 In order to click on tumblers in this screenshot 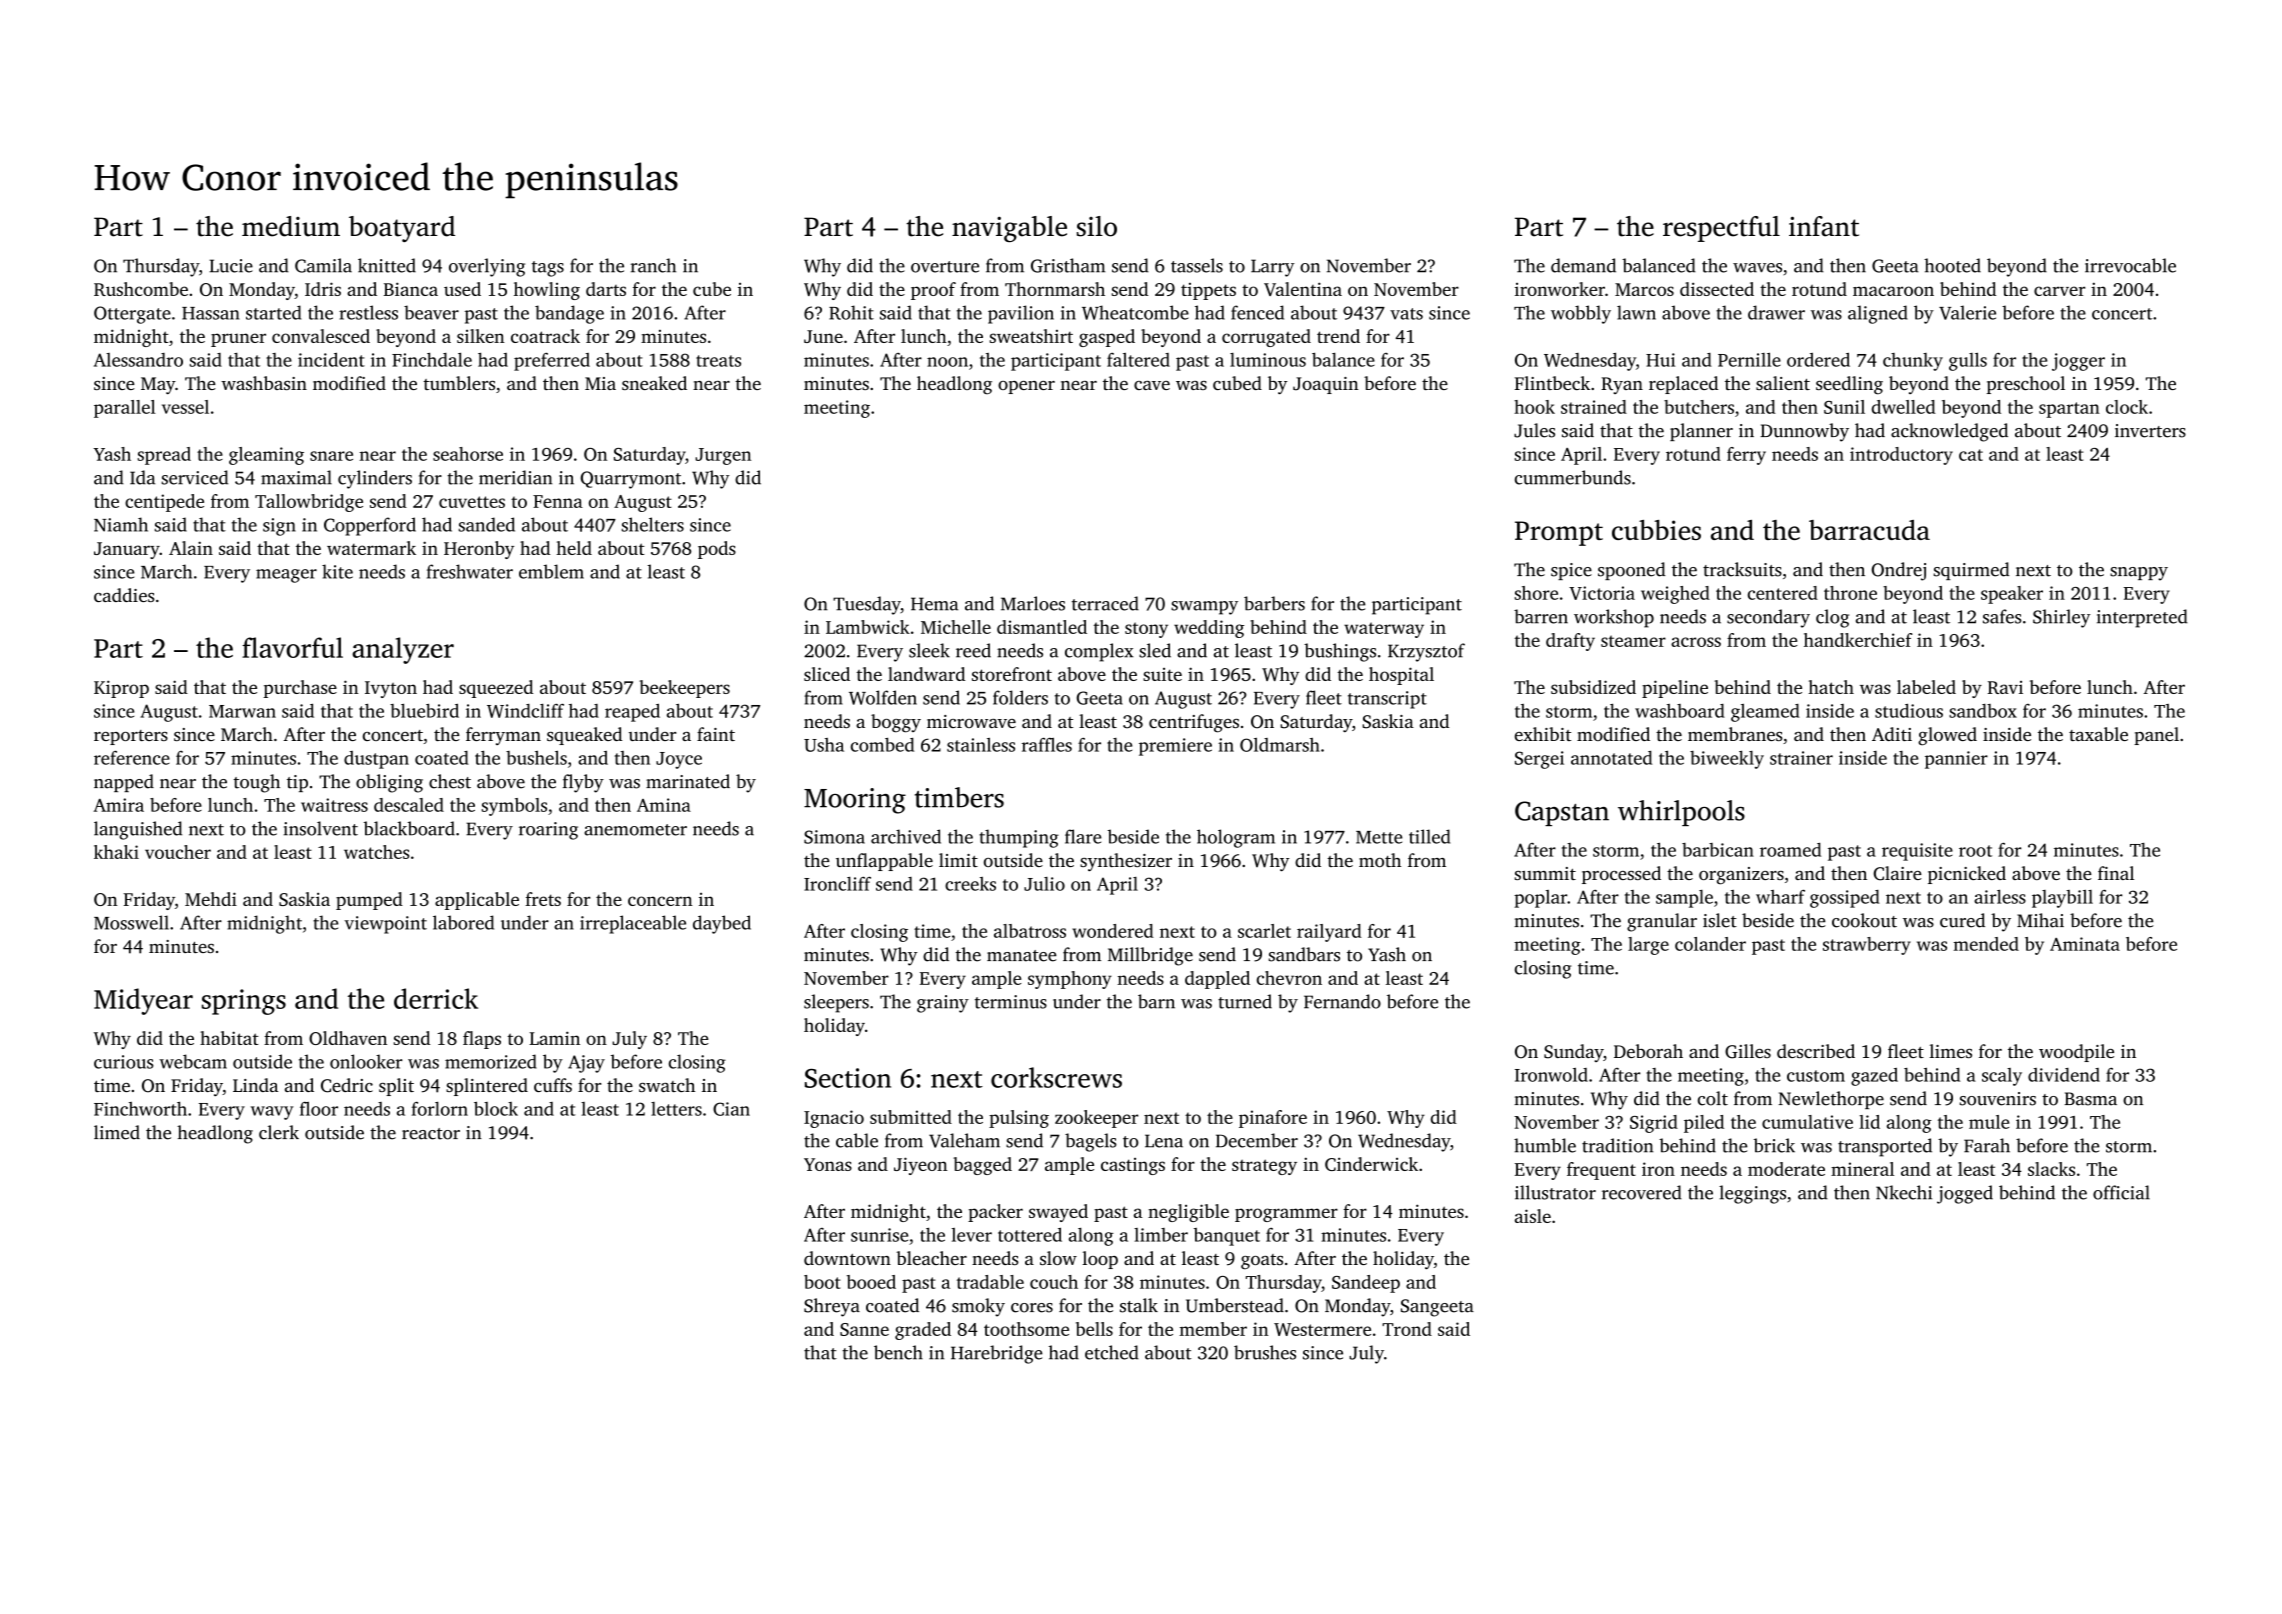, I will do `click(459, 383)`.
